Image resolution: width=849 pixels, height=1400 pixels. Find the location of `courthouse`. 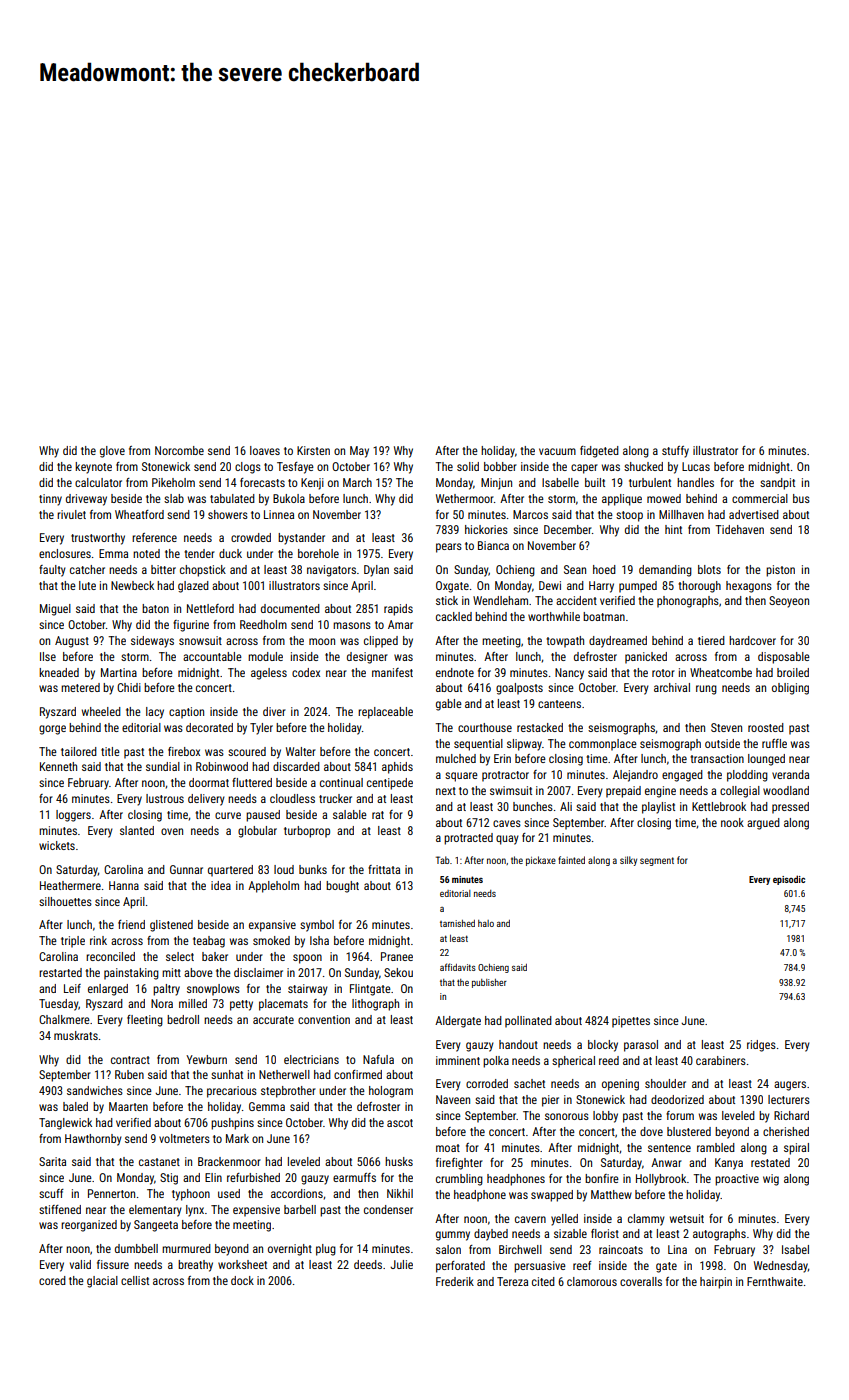

courthouse is located at coordinates (485, 727).
